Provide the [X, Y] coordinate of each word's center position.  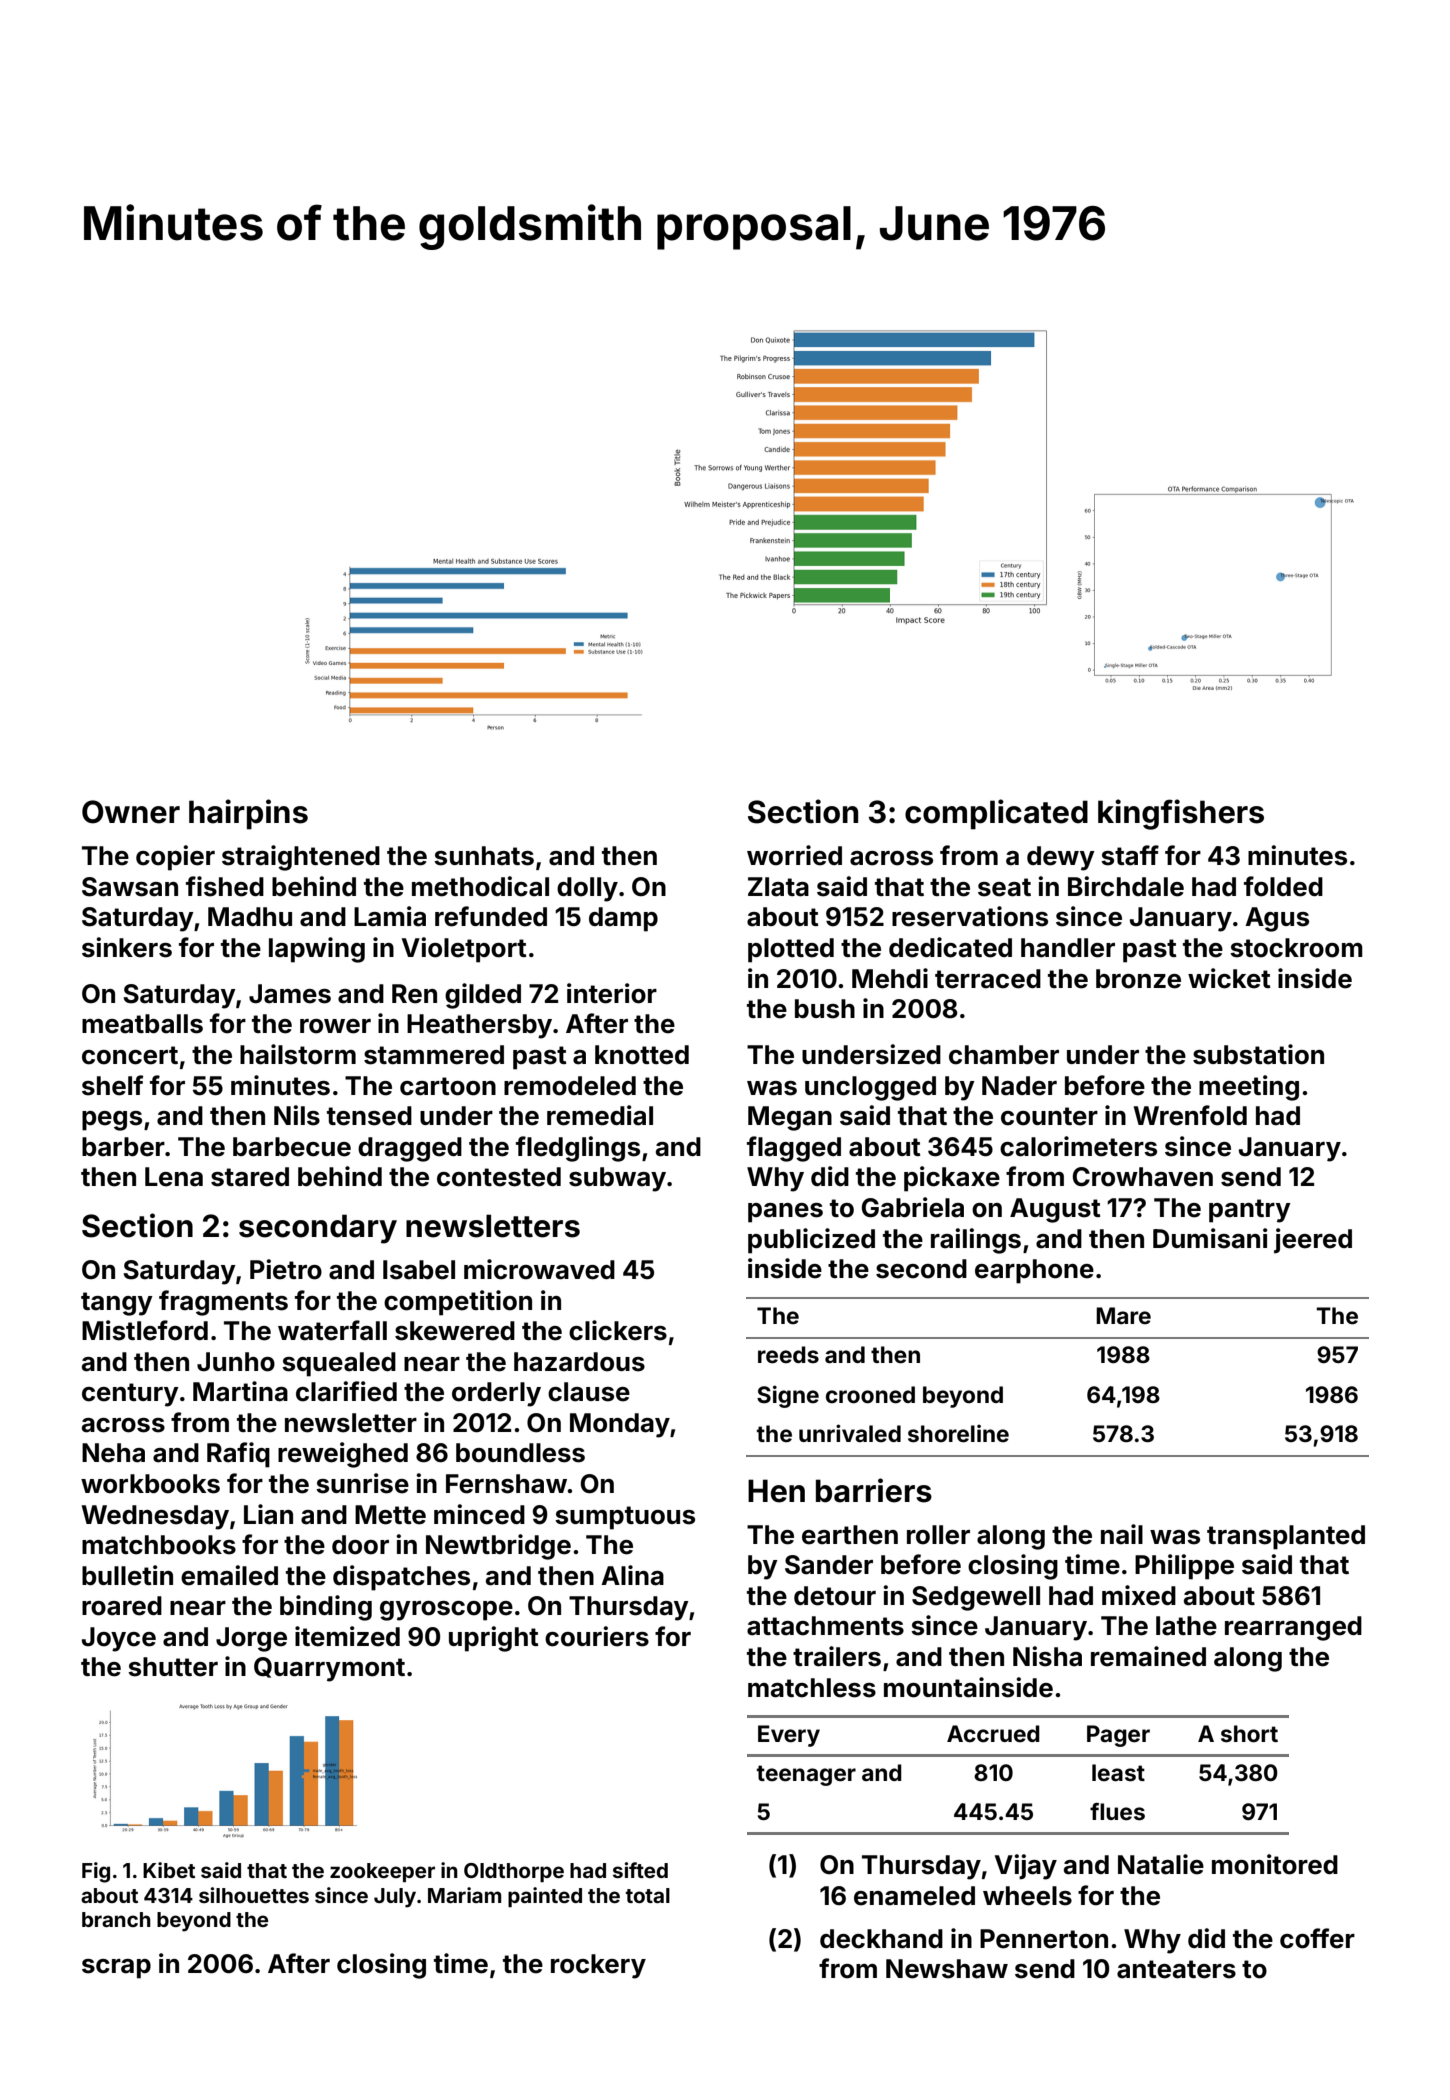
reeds [788, 1355]
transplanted [1286, 1537]
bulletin [127, 1575]
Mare [1123, 1316]
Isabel [419, 1270]
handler [1068, 948]
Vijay [1026, 1867]
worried [794, 855]
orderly [496, 1394]
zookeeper [382, 1872]
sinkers [127, 947]
